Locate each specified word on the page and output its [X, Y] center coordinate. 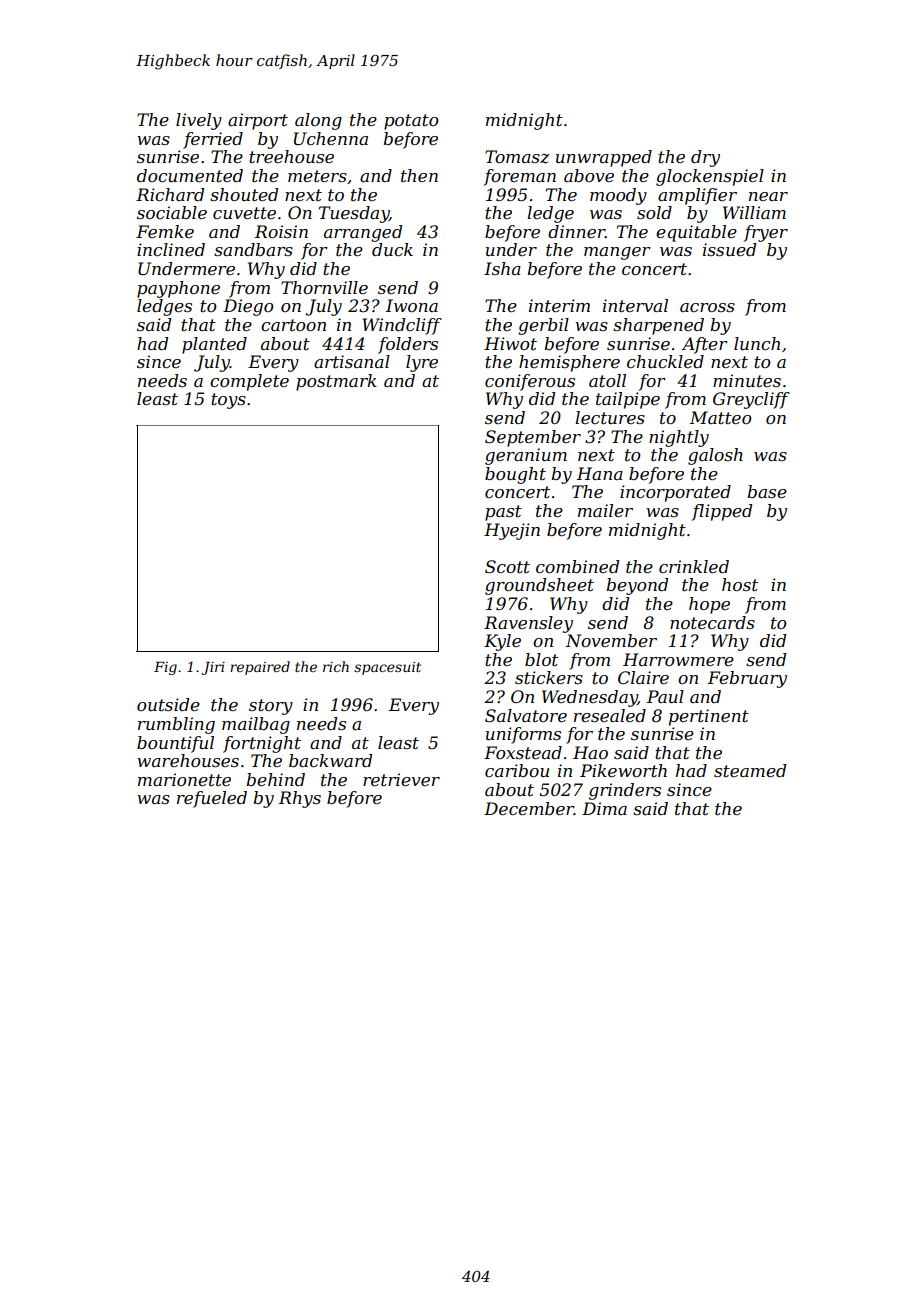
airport [258, 121]
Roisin [281, 231]
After [704, 345]
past [503, 513]
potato [411, 122]
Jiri [213, 668]
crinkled [694, 566]
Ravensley [528, 624]
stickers [549, 677]
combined [577, 566]
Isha [502, 268]
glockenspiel [710, 177]
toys [228, 401]
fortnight [262, 744]
